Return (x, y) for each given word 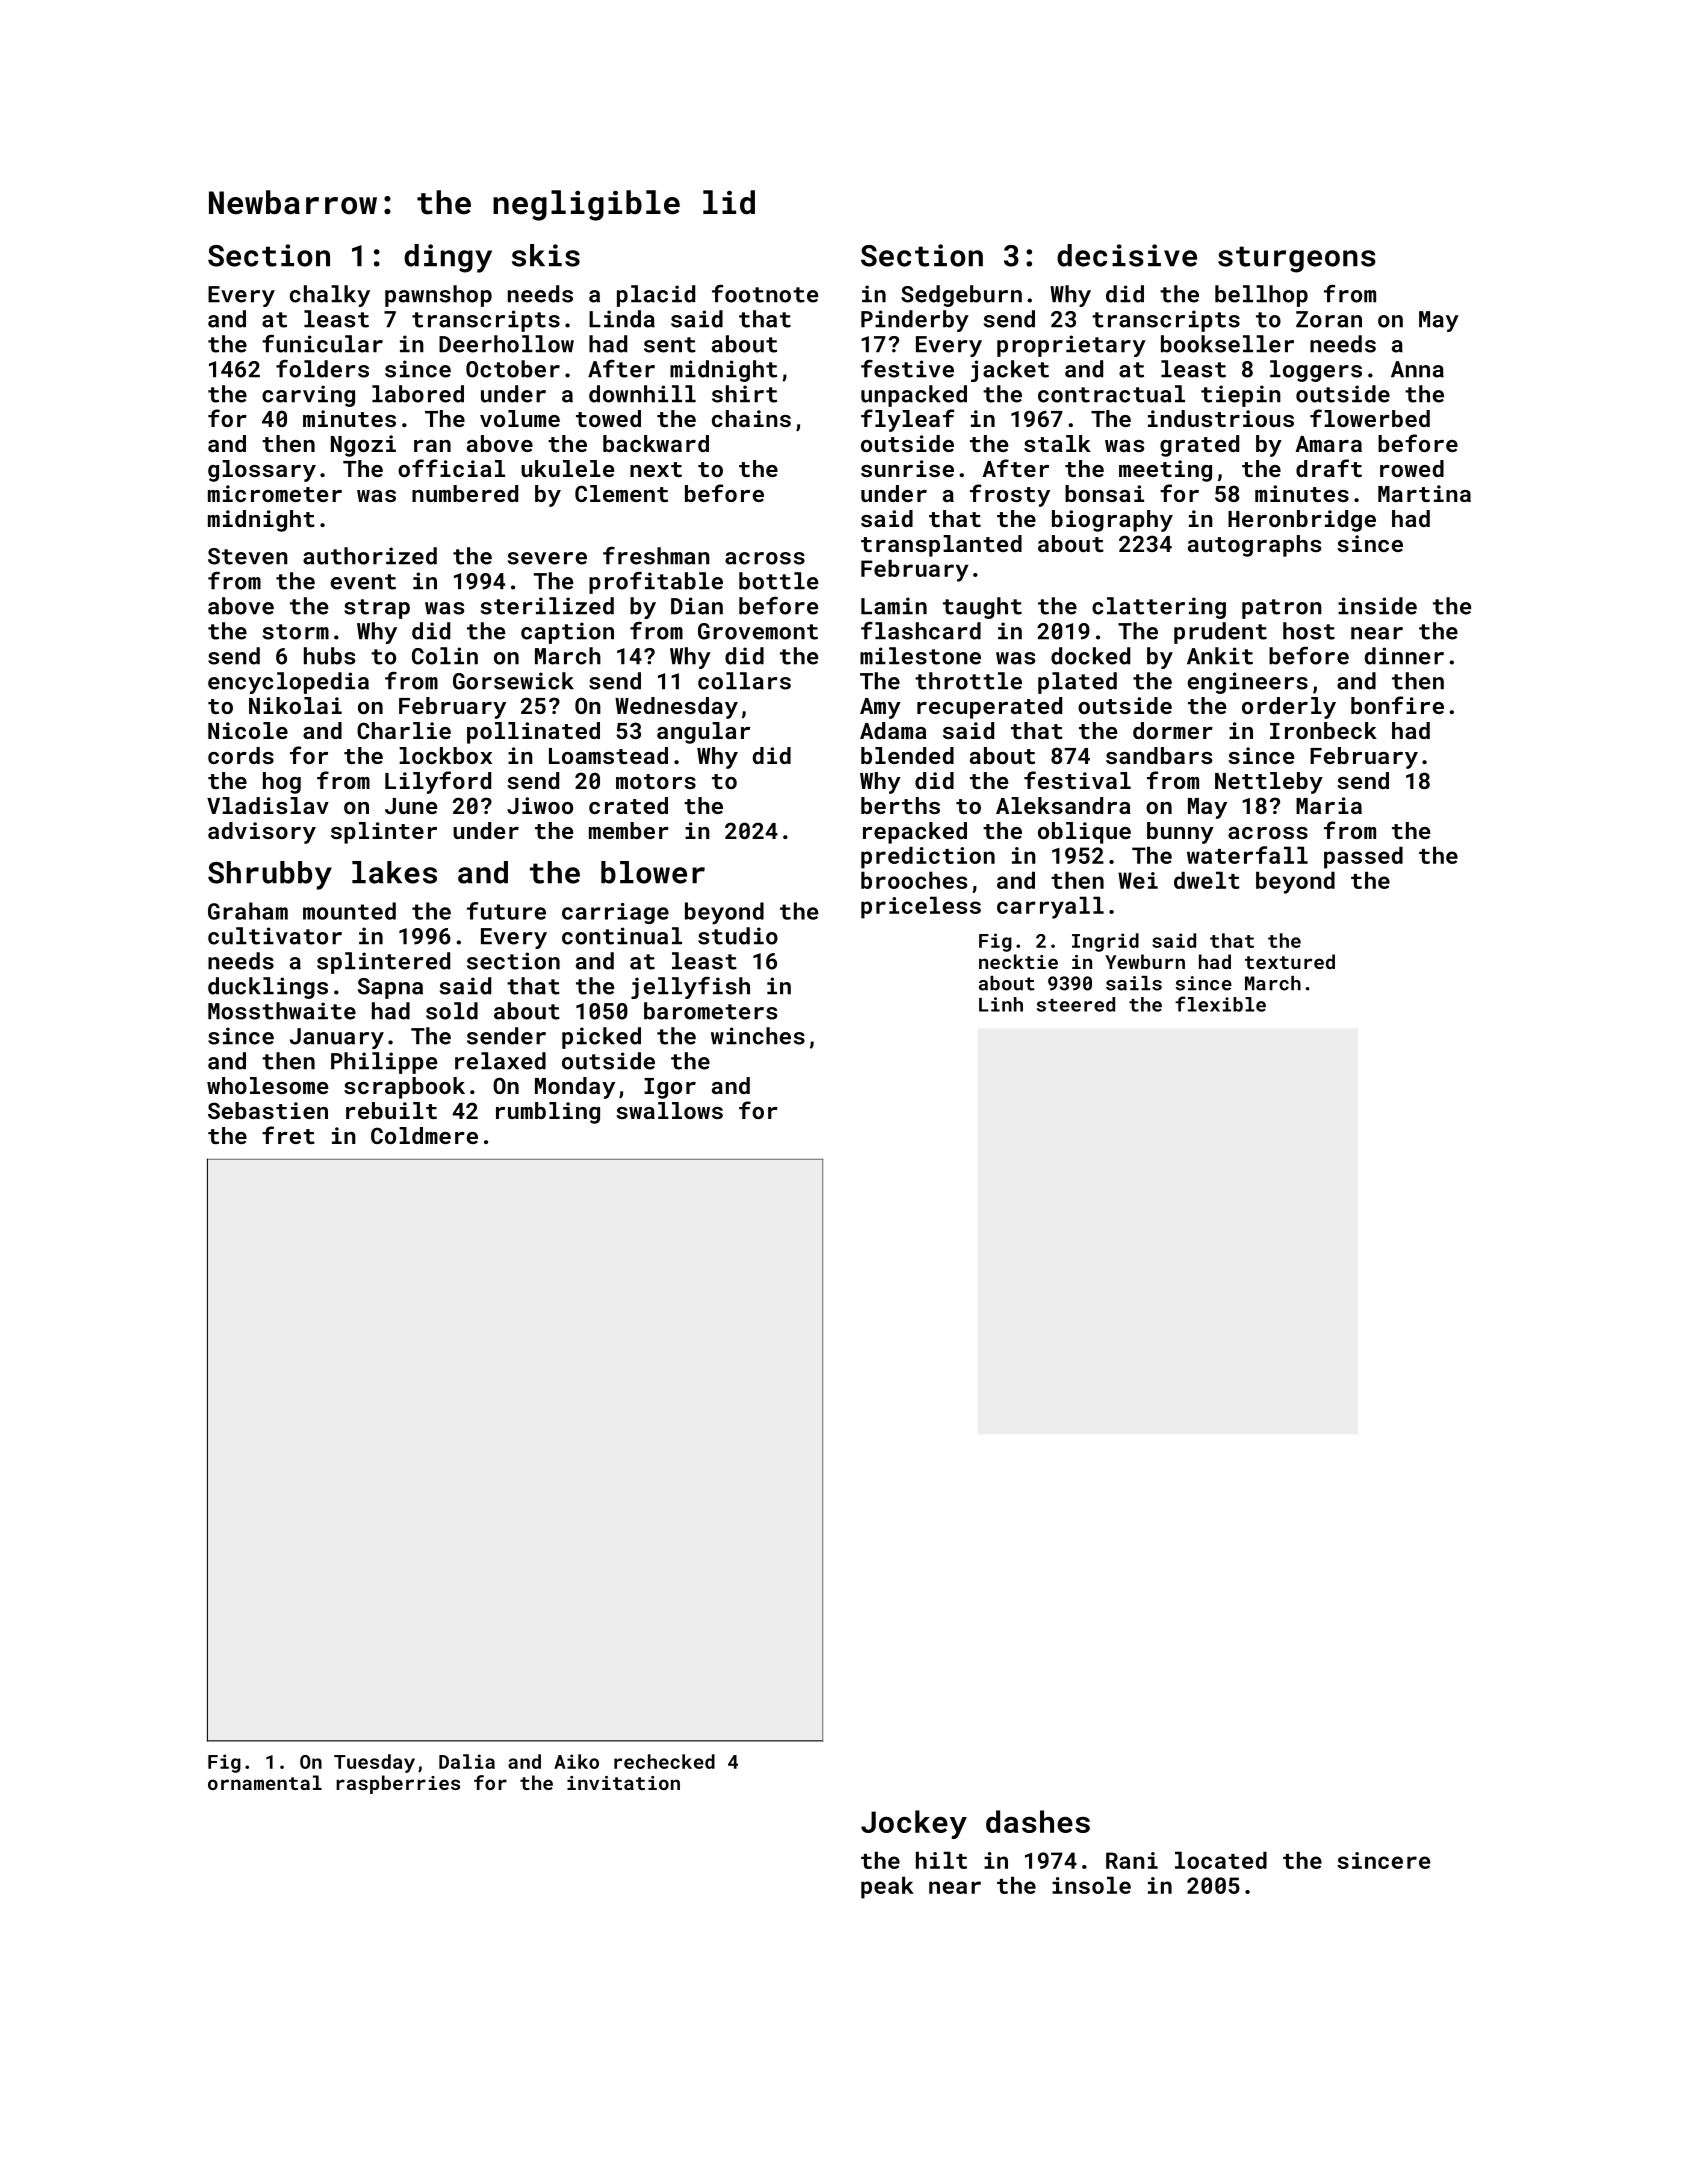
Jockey (914, 1824)
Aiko (576, 1761)
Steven (248, 556)
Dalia (467, 1761)
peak (887, 1887)
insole (1091, 1885)
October (513, 369)
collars (744, 681)
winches (758, 1036)
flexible (1220, 1004)
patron (1282, 609)
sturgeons (1297, 259)
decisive (1127, 255)
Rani (1132, 1860)
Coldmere (424, 1135)
